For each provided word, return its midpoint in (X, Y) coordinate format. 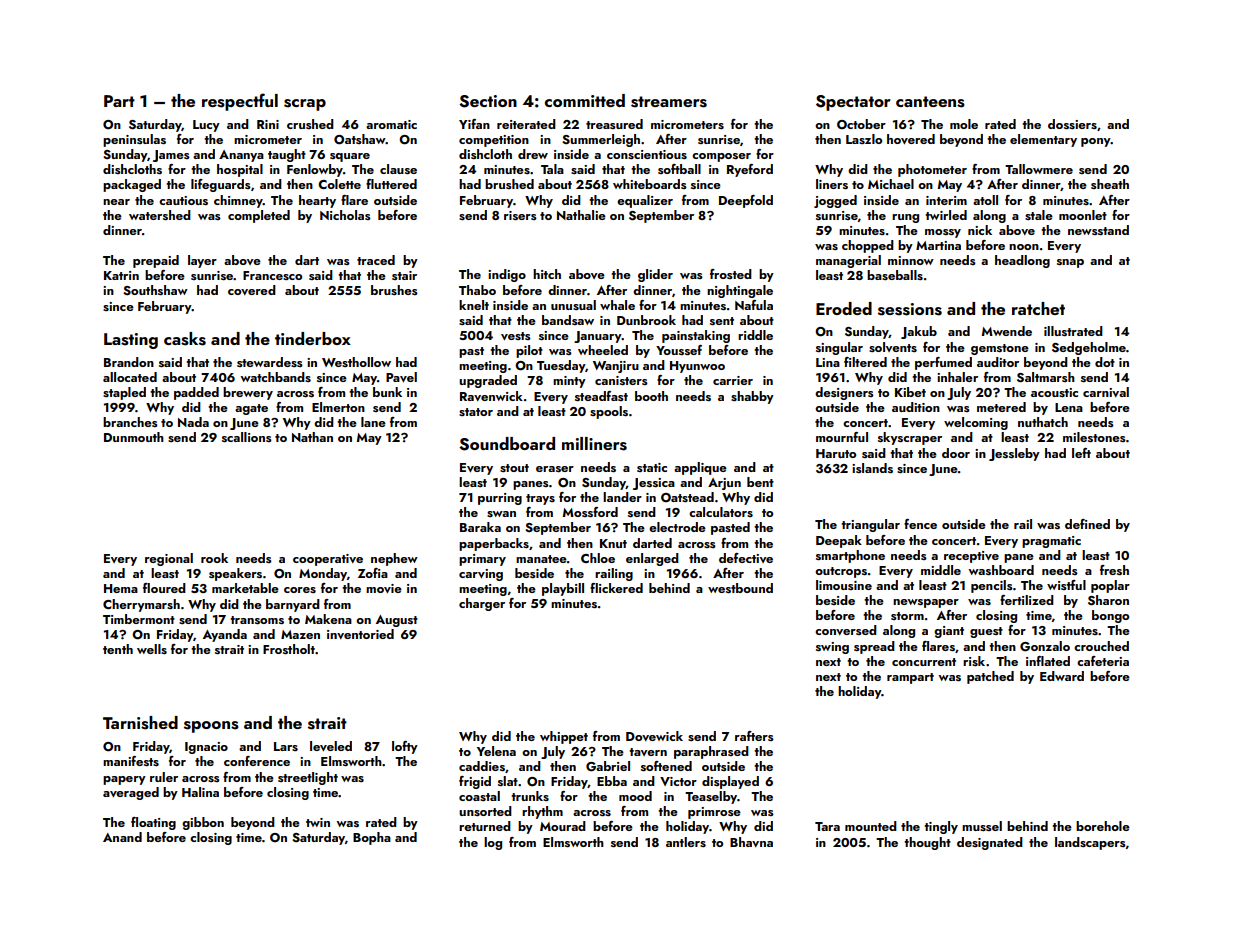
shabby (752, 397)
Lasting (131, 341)
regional (169, 559)
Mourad (563, 826)
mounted (871, 826)
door (956, 453)
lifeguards (221, 185)
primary (482, 560)
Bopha (372, 838)
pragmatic (1051, 542)
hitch (547, 274)
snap (1070, 263)
